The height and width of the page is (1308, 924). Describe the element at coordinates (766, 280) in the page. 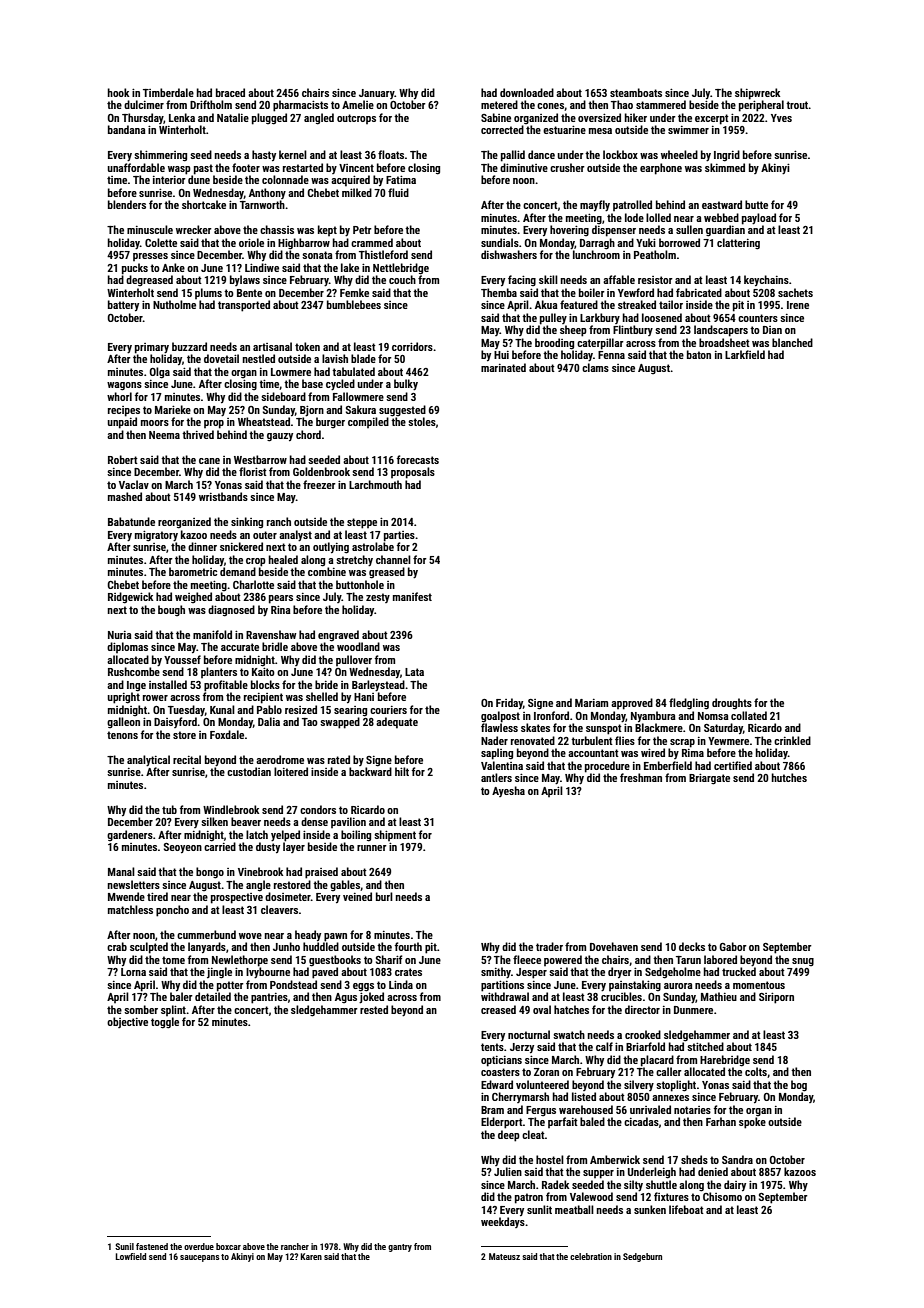

I see `keychains` at that location.
